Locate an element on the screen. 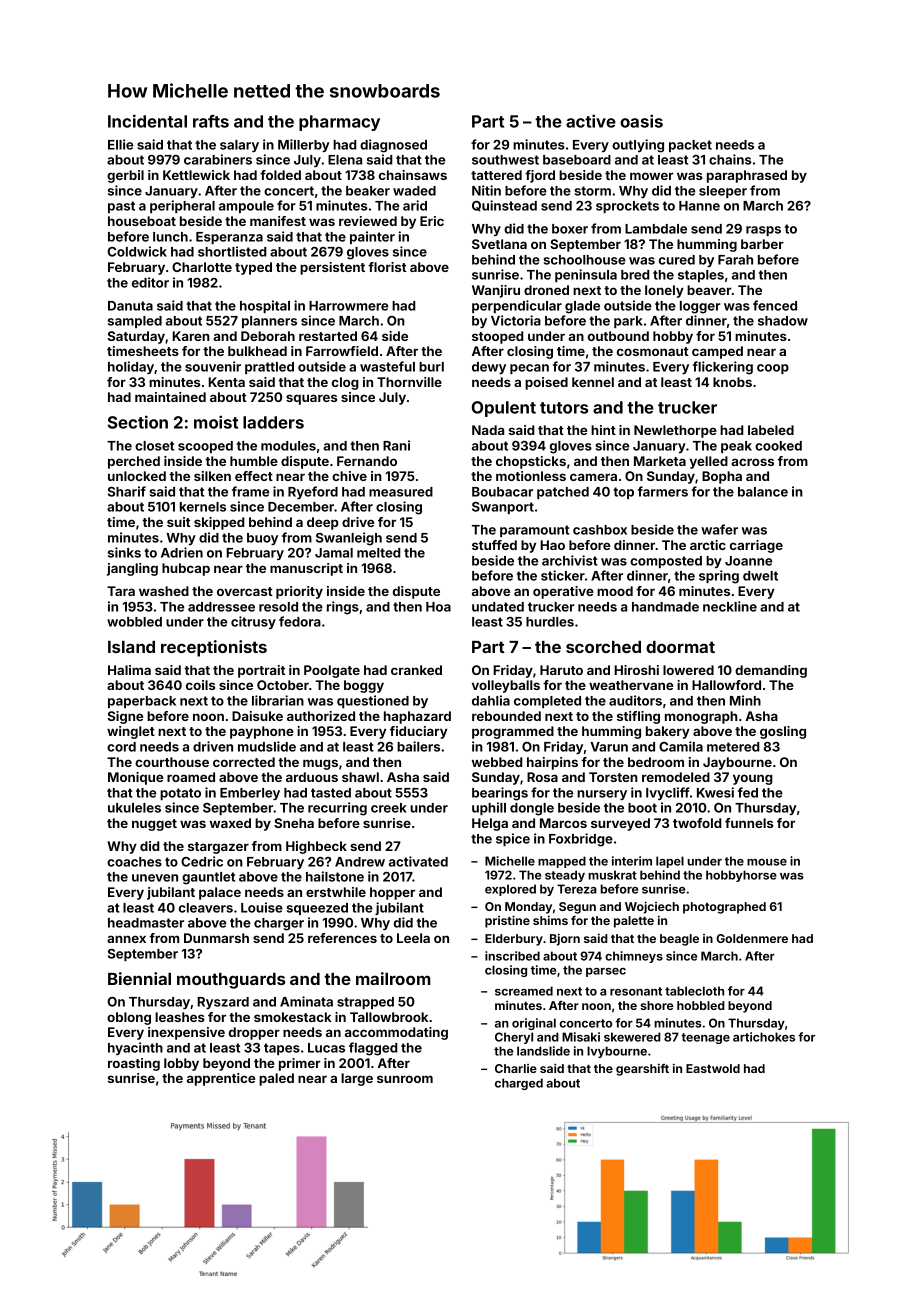  Louise is located at coordinates (262, 907).
